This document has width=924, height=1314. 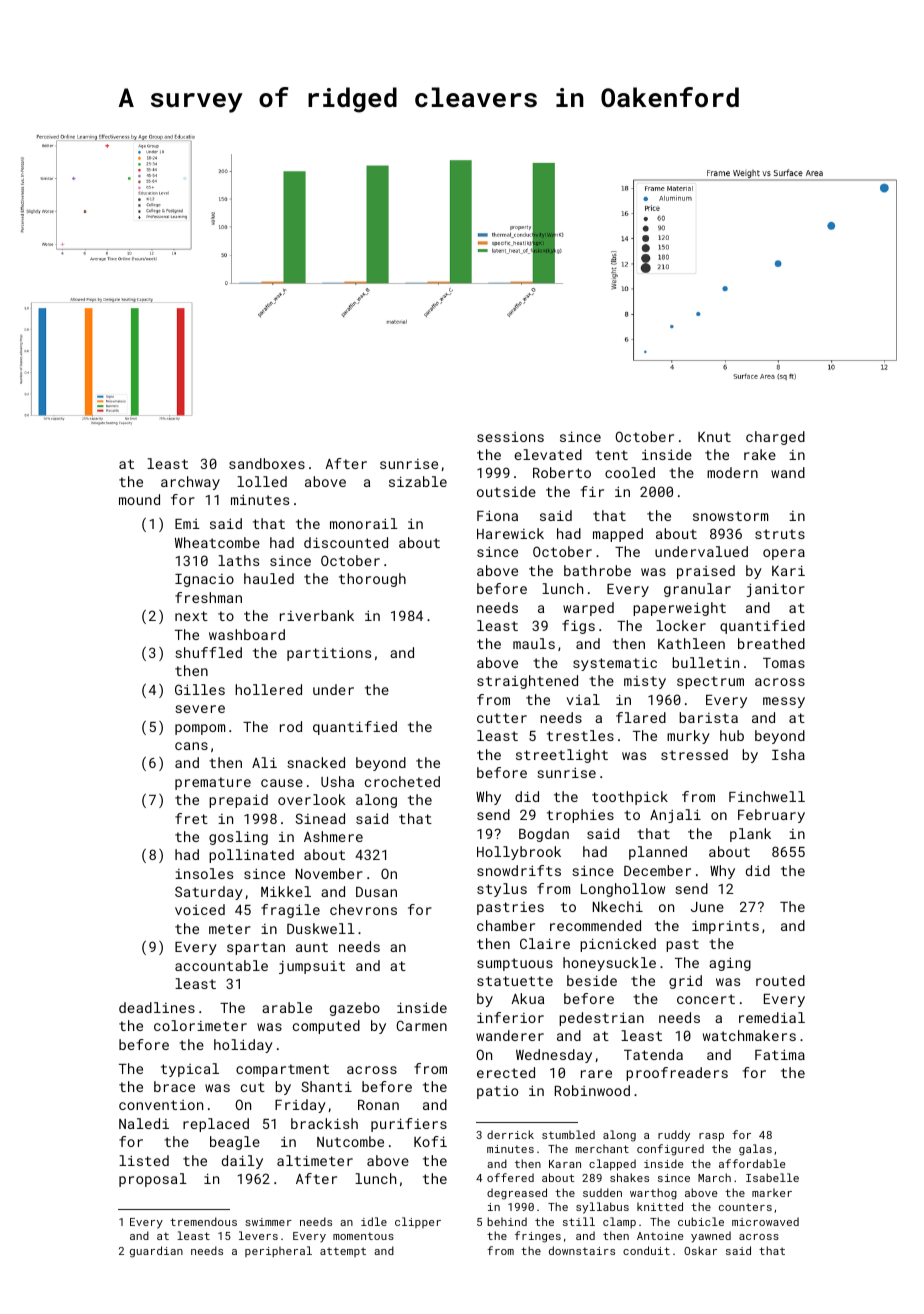 I want to click on guardian, so click(x=156, y=1252).
